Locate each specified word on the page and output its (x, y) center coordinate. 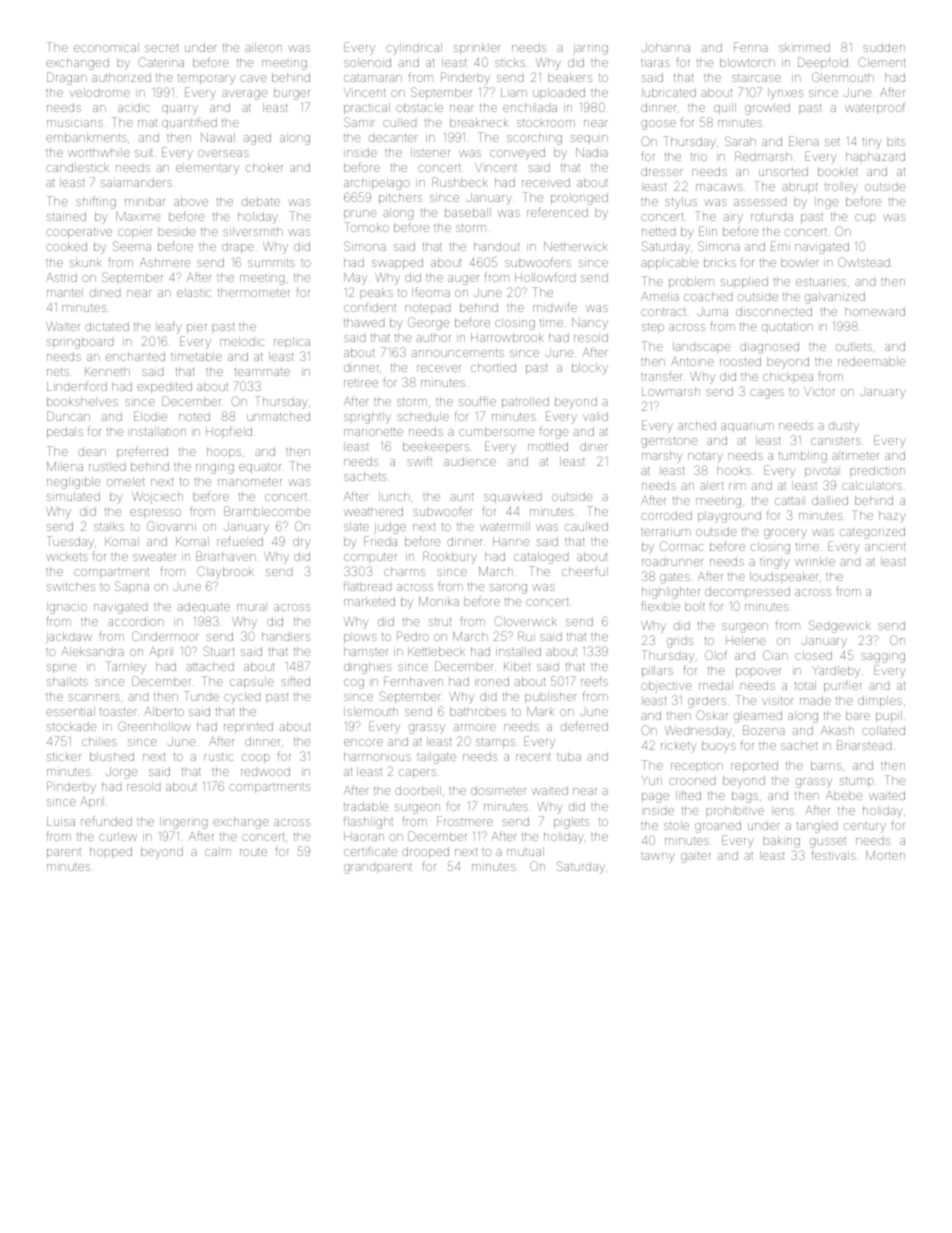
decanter (393, 138)
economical (106, 47)
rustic (218, 757)
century (865, 828)
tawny (658, 858)
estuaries (821, 282)
